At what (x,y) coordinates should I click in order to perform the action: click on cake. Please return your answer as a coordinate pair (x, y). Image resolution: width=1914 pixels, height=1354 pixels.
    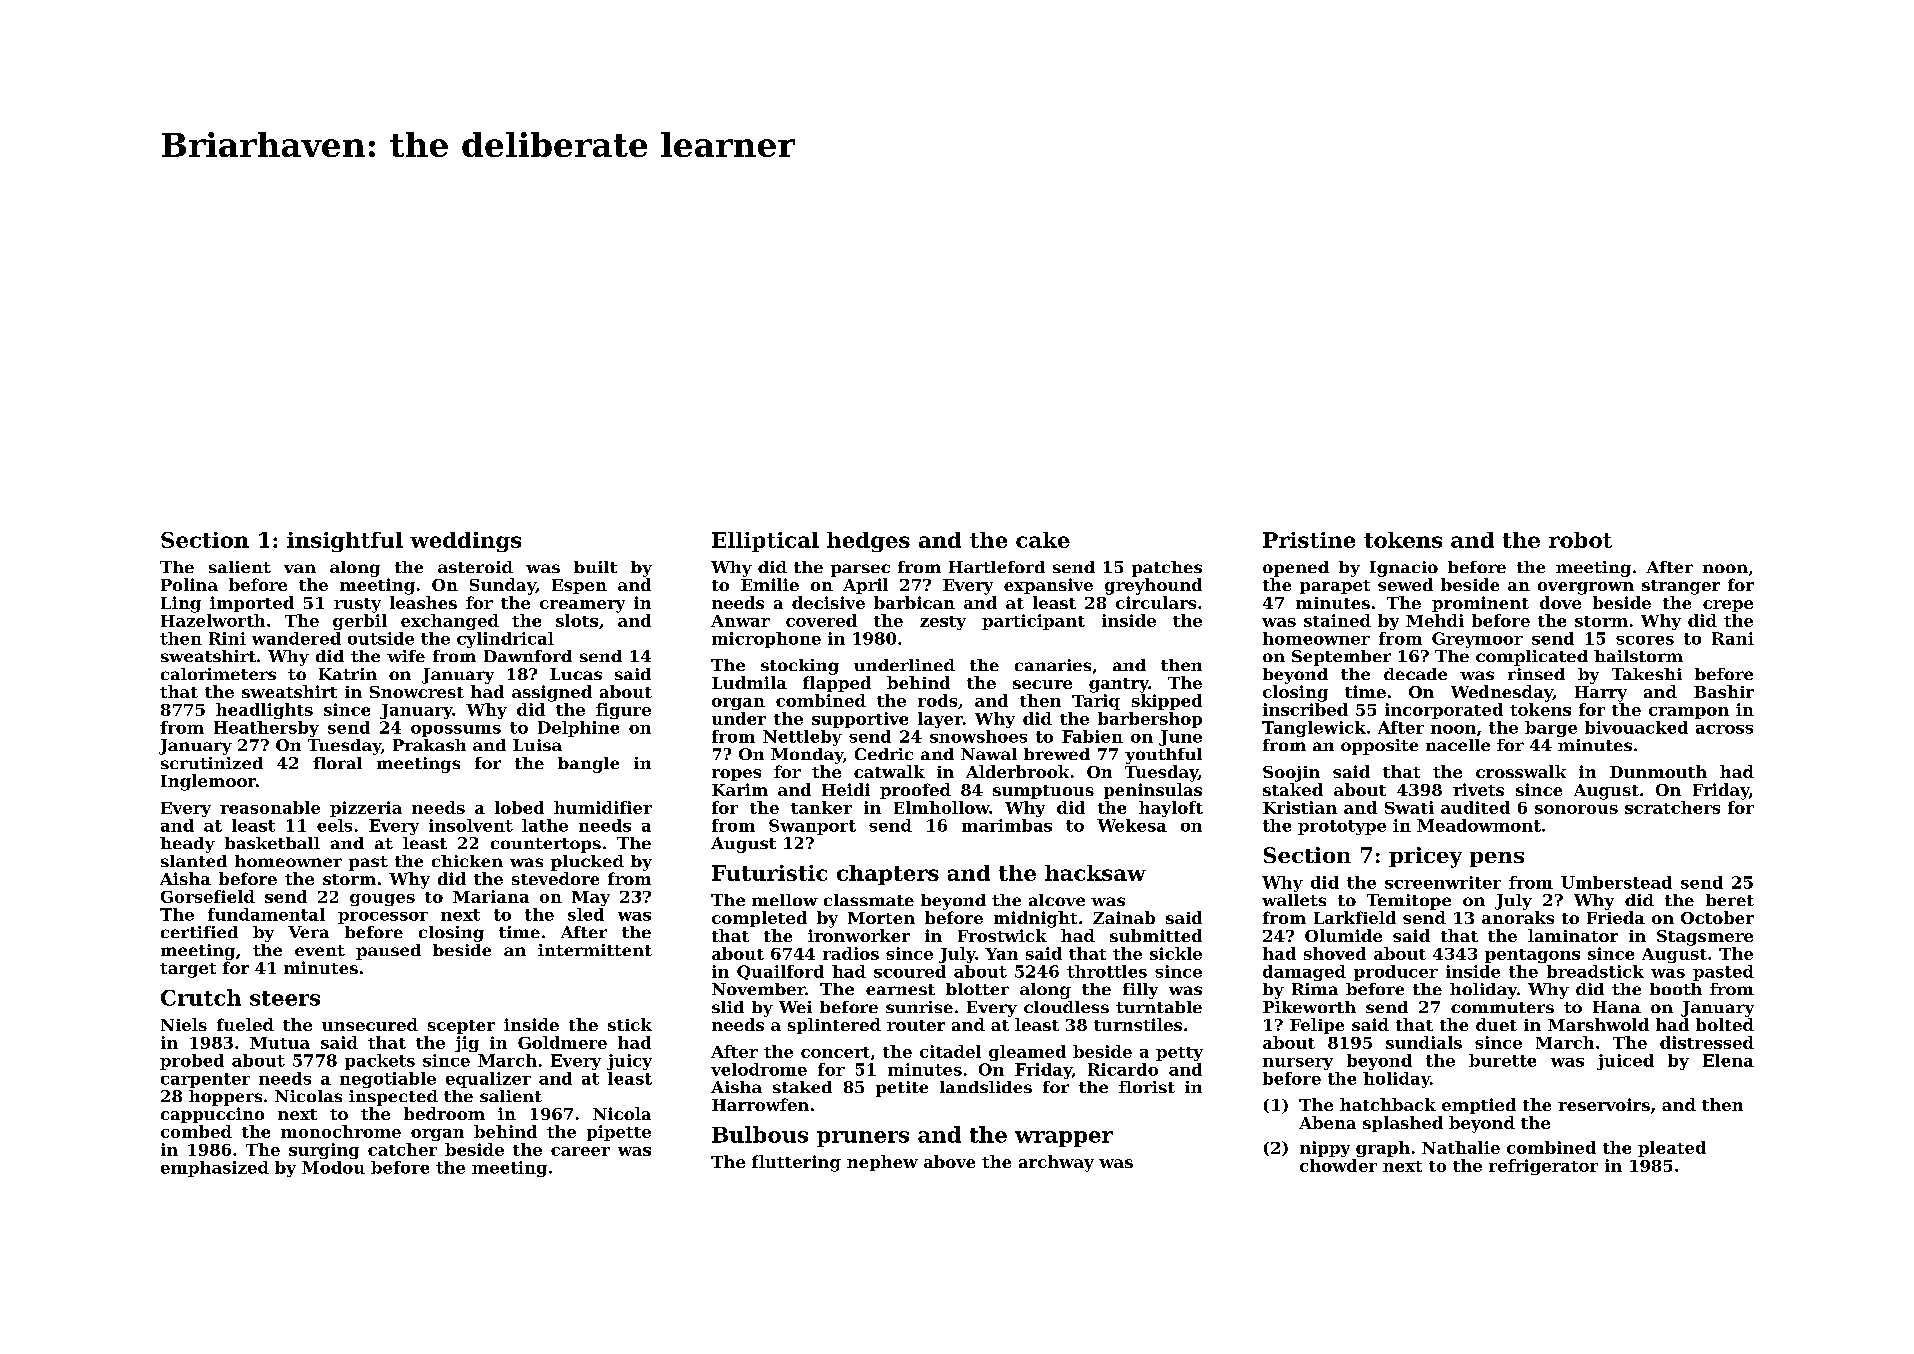
    Looking at the image, I should click on (1043, 540).
